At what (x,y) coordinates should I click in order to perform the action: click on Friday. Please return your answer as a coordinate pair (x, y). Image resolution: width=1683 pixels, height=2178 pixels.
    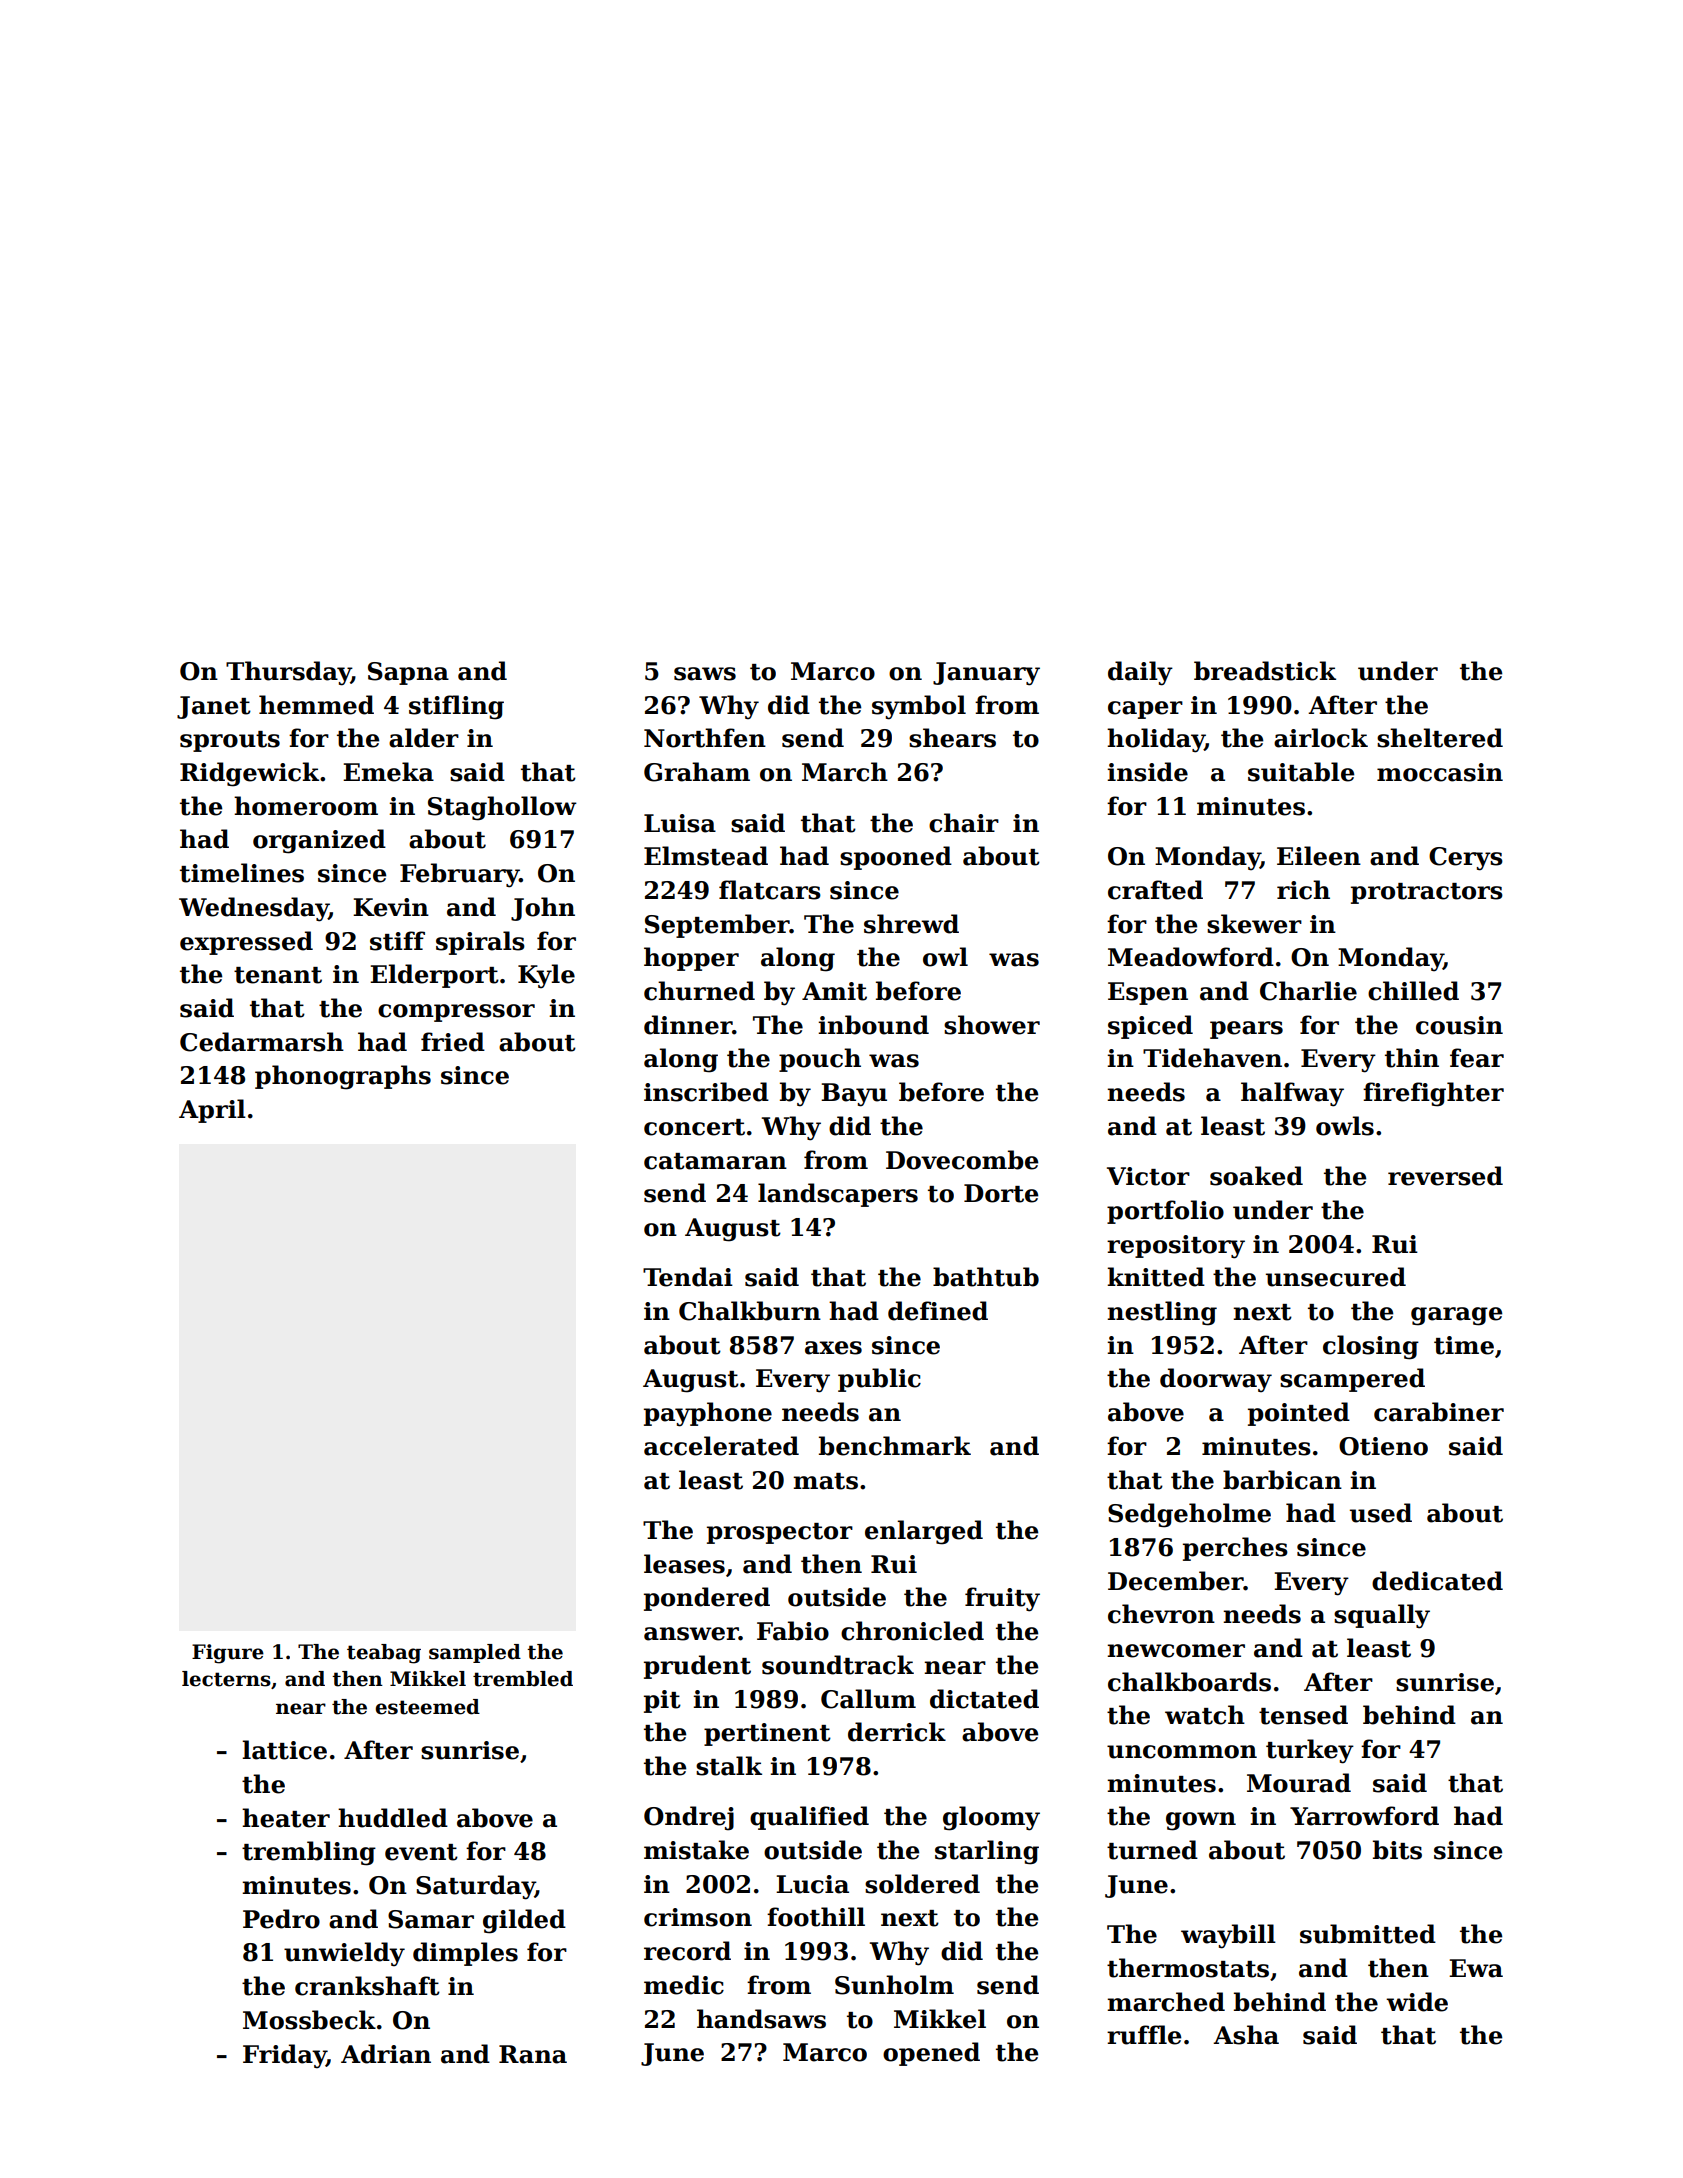
    Looking at the image, I should click on (284, 2056).
